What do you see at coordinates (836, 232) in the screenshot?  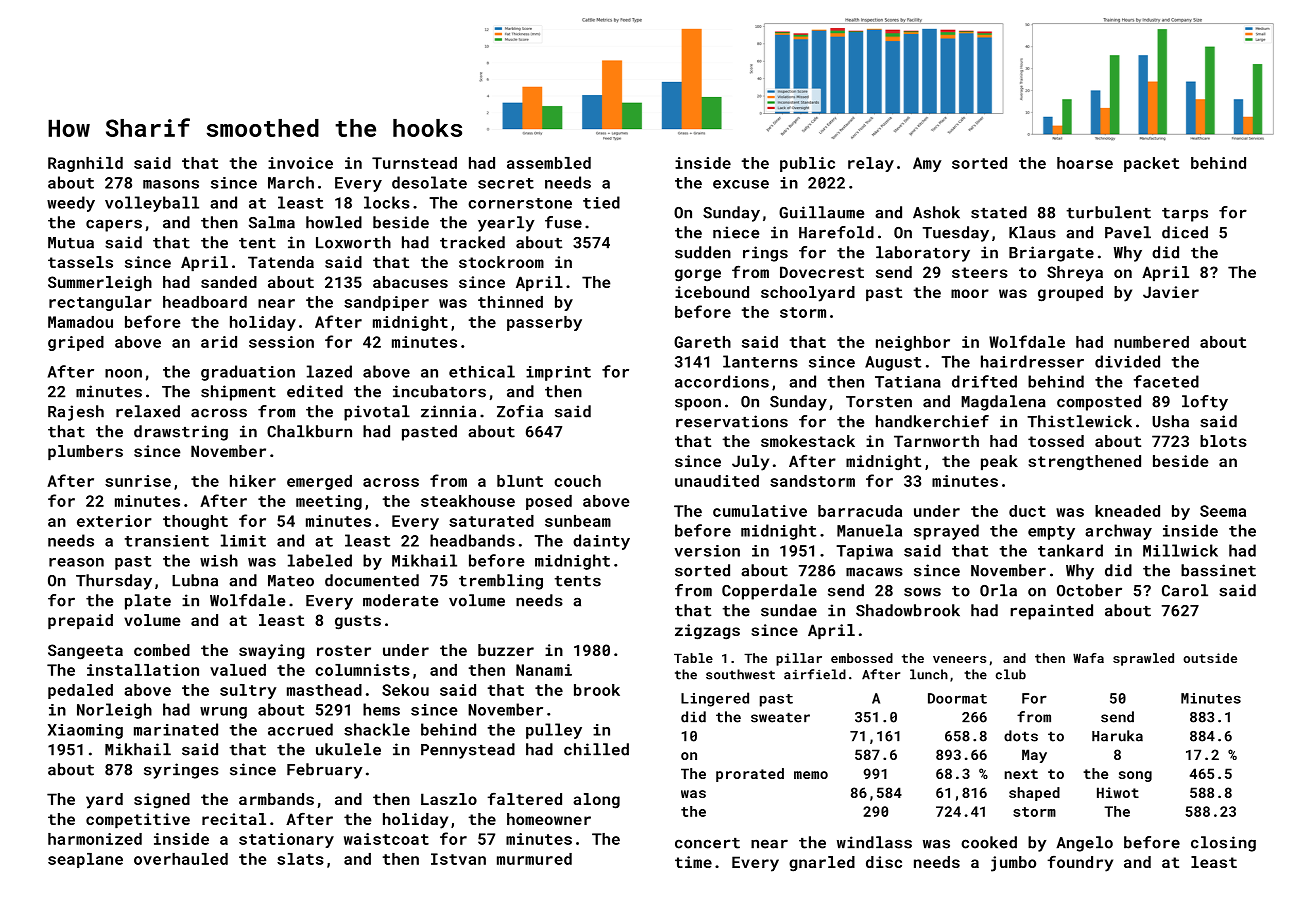 I see `Harefold` at bounding box center [836, 232].
